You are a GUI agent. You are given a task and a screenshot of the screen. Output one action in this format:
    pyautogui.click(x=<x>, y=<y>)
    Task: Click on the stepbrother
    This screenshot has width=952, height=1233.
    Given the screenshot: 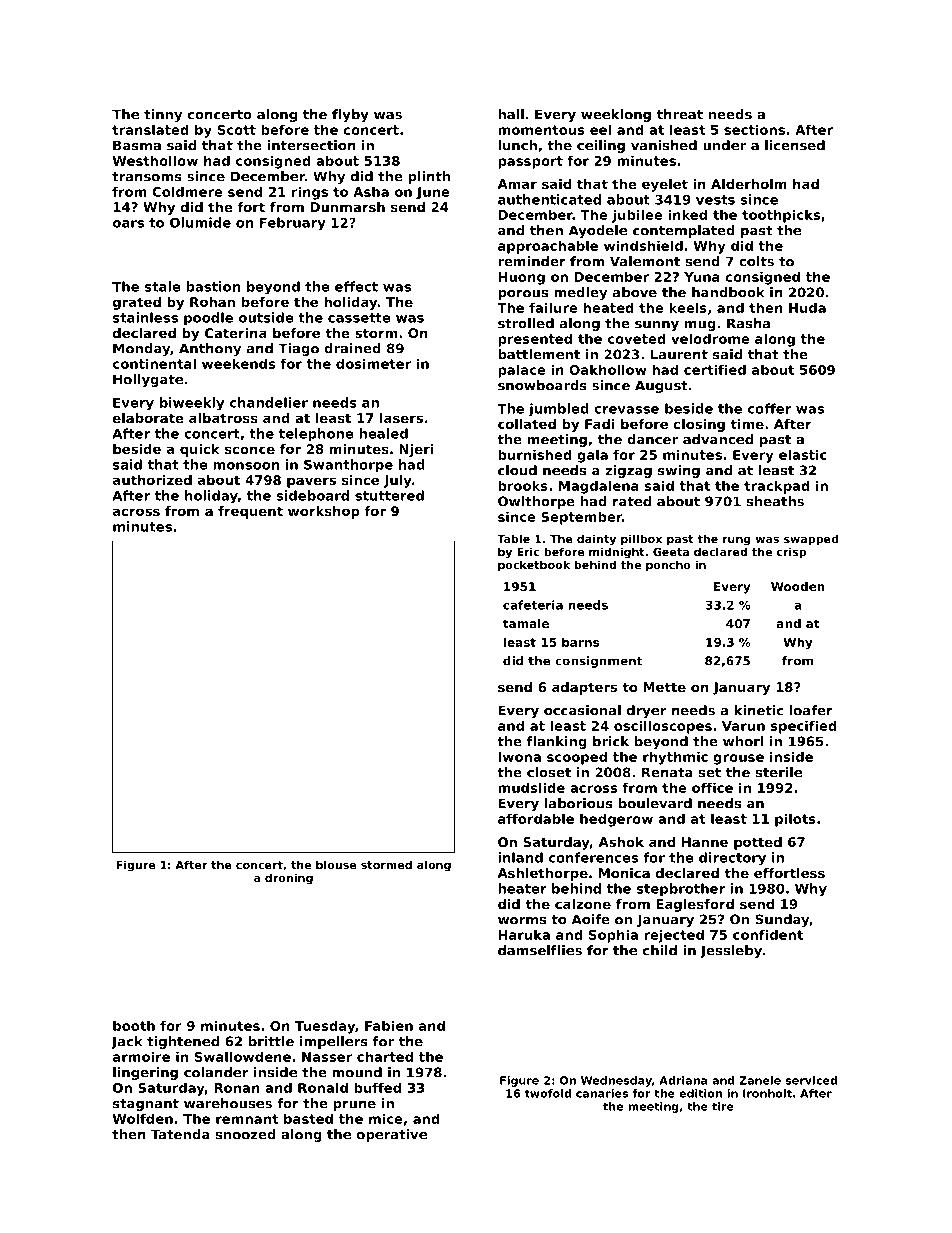 What is the action you would take?
    pyautogui.click(x=681, y=889)
